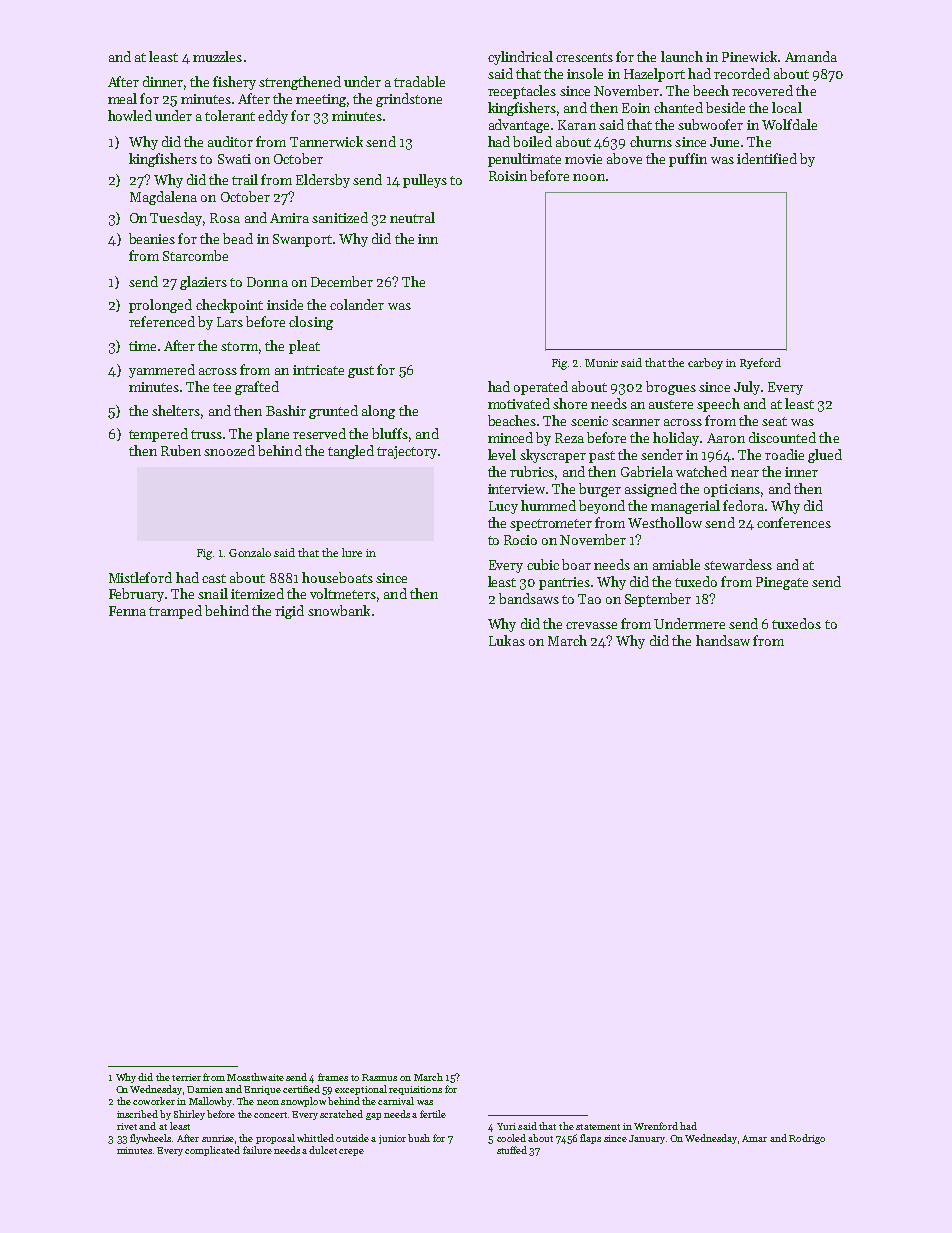  What do you see at coordinates (507, 640) in the screenshot?
I see `Lukas` at bounding box center [507, 640].
